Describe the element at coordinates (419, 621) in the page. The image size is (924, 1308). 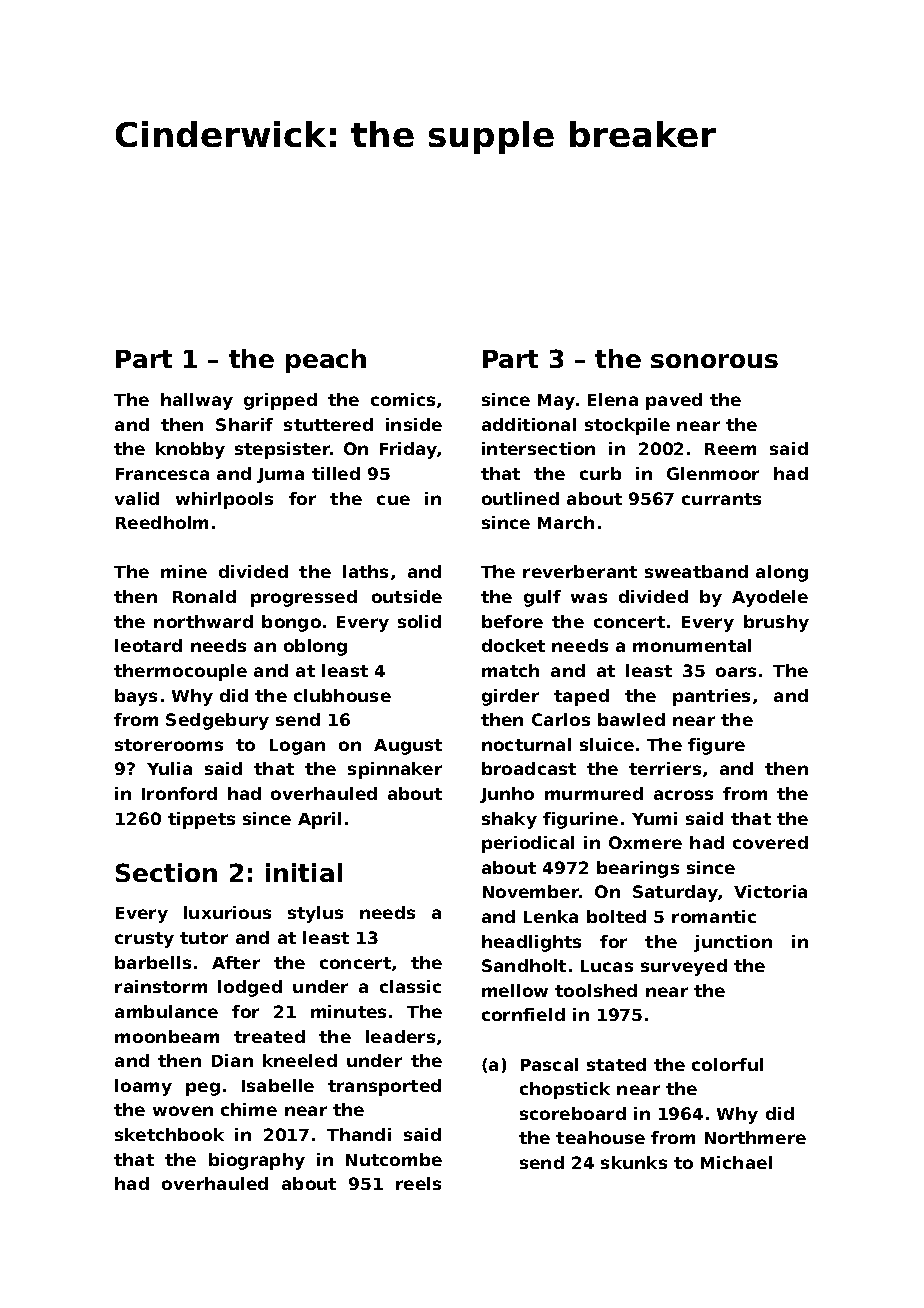
I see `solid` at that location.
